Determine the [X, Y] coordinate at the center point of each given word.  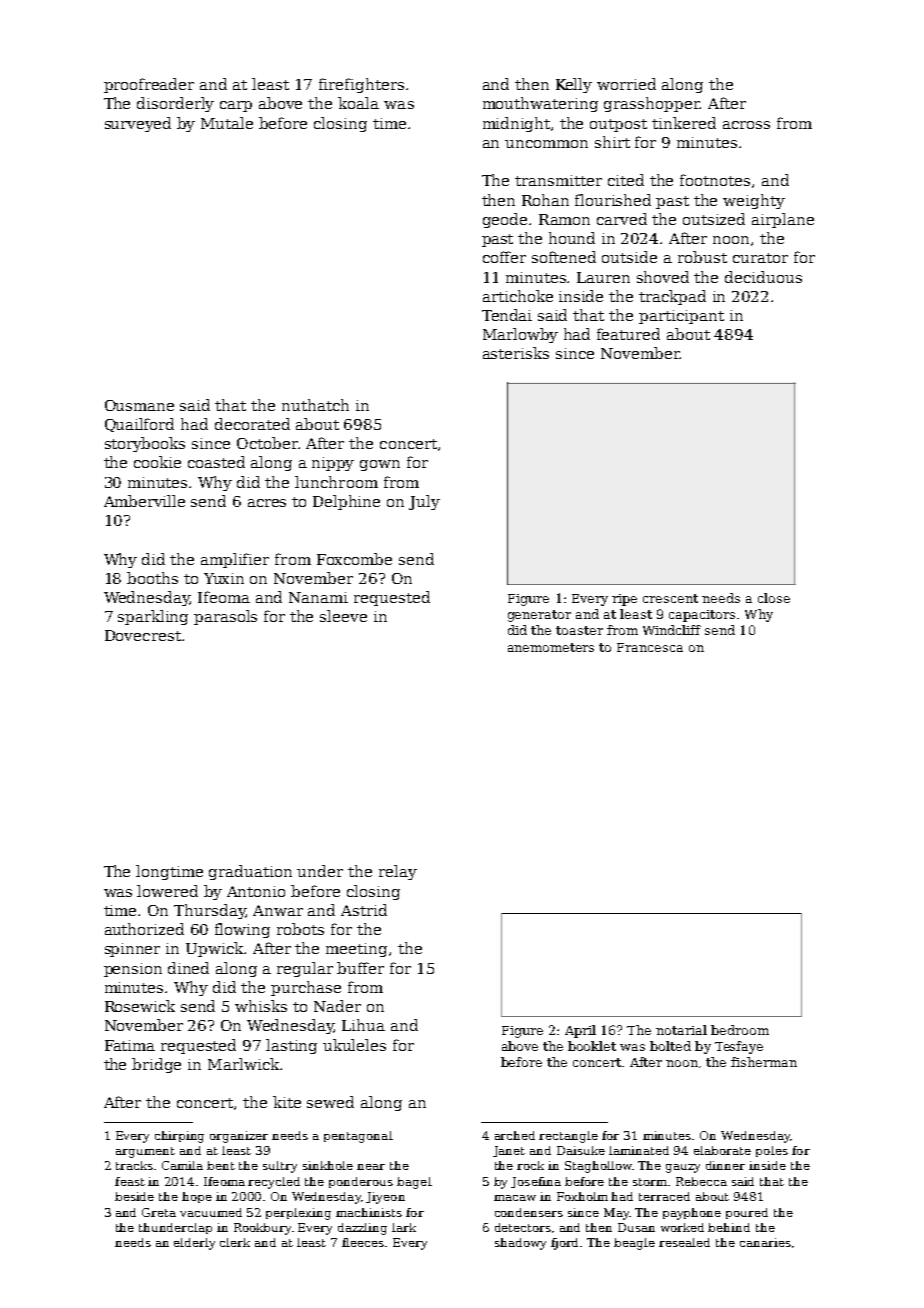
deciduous [763, 277]
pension [133, 970]
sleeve [343, 616]
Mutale [227, 123]
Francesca [650, 647]
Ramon [564, 219]
